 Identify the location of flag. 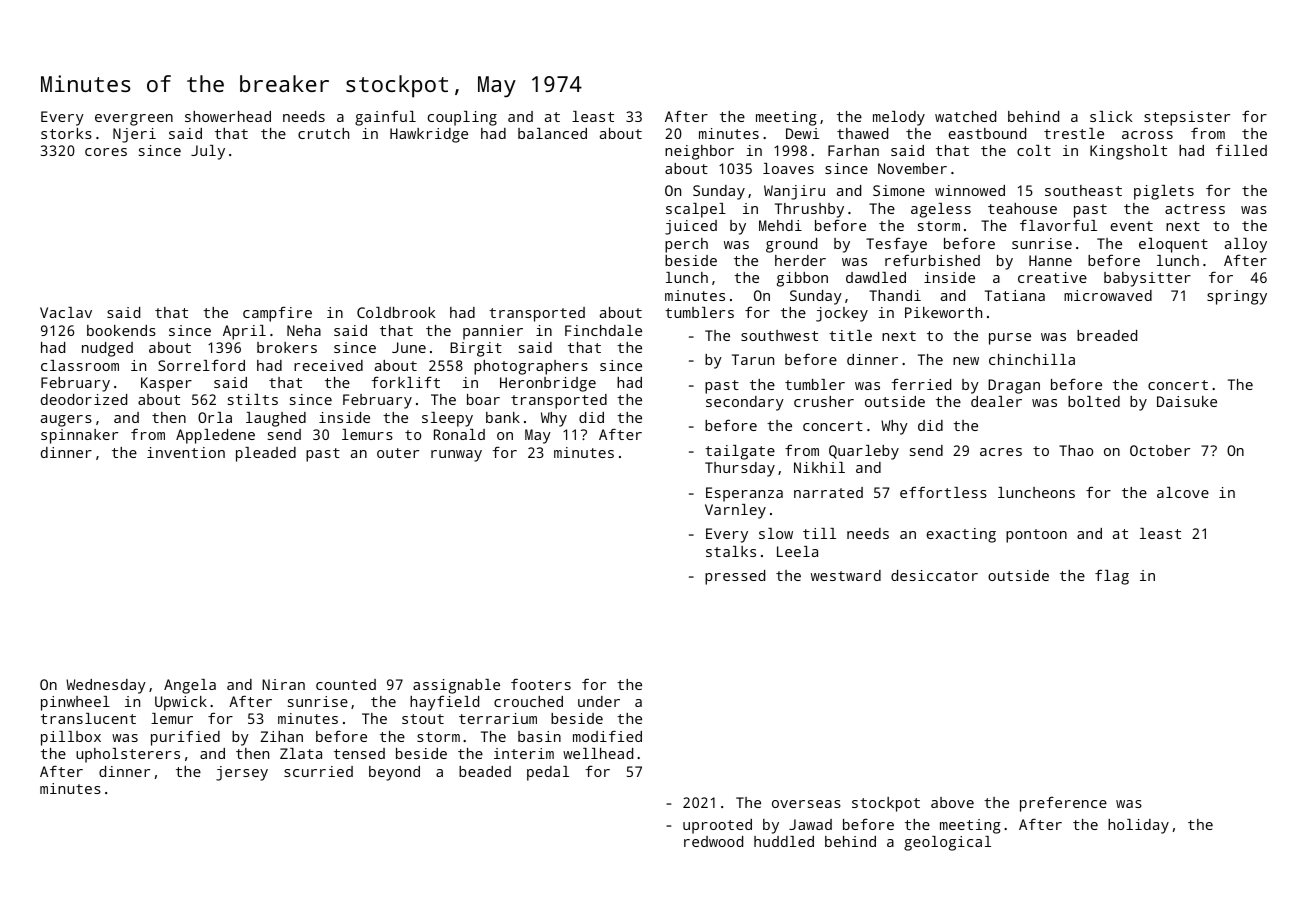
(1112, 577).
